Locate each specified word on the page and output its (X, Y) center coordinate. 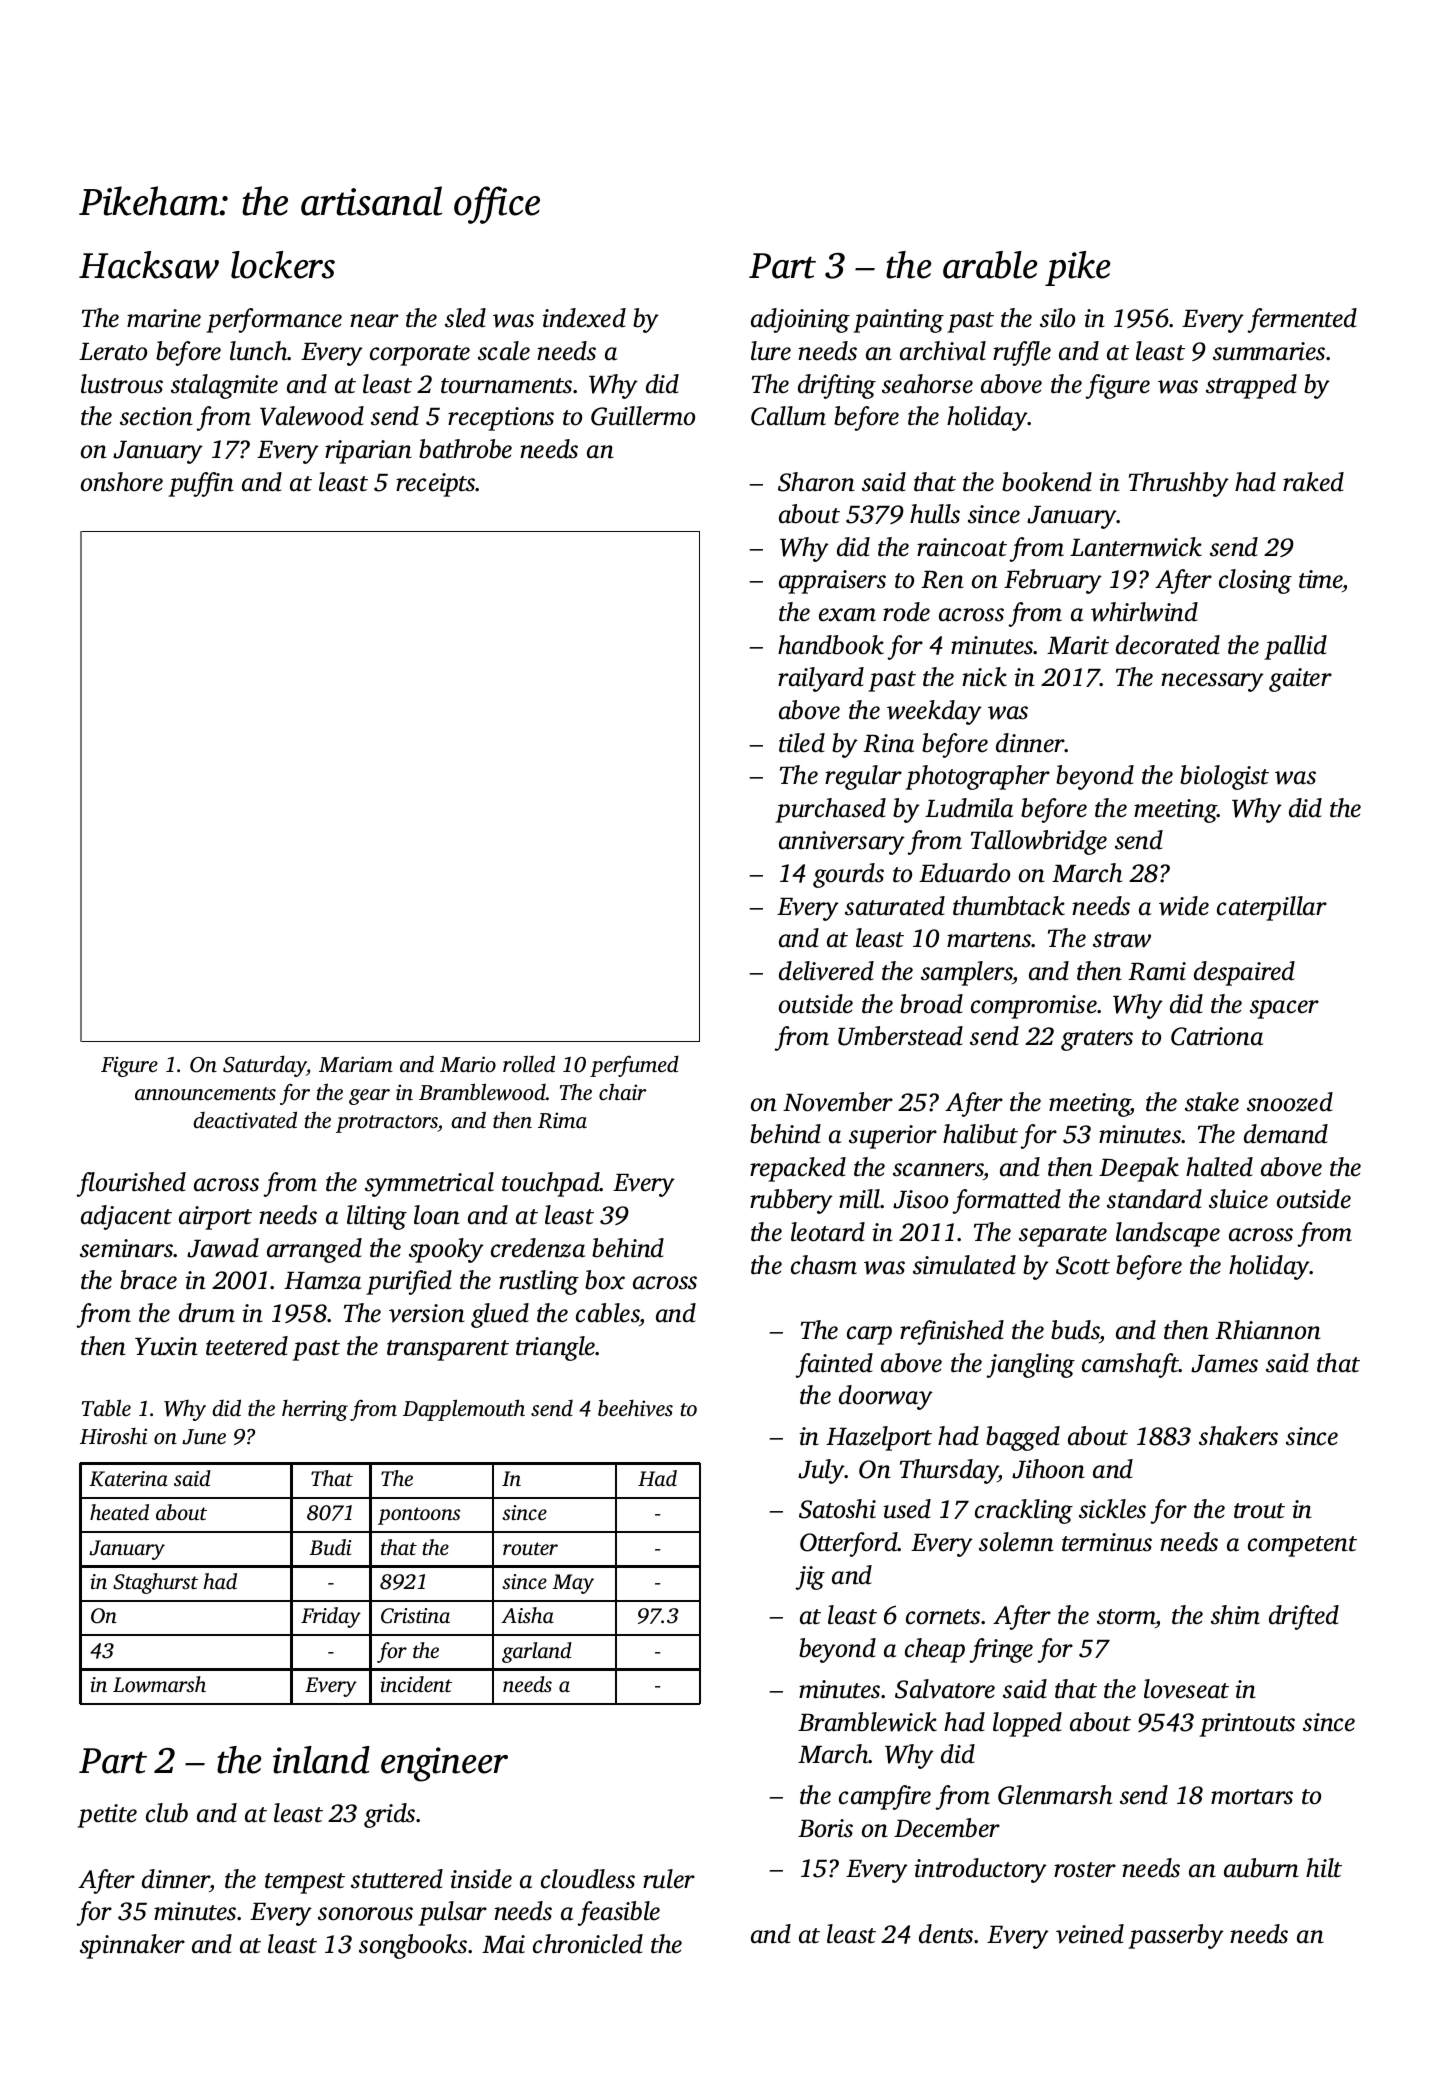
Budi (330, 1547)
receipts (436, 485)
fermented (1302, 320)
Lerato (113, 352)
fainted (834, 1365)
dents (946, 1934)
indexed (584, 318)
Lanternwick (1136, 547)
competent (1302, 1546)
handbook (831, 645)
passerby (1176, 1936)
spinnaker (132, 1946)
